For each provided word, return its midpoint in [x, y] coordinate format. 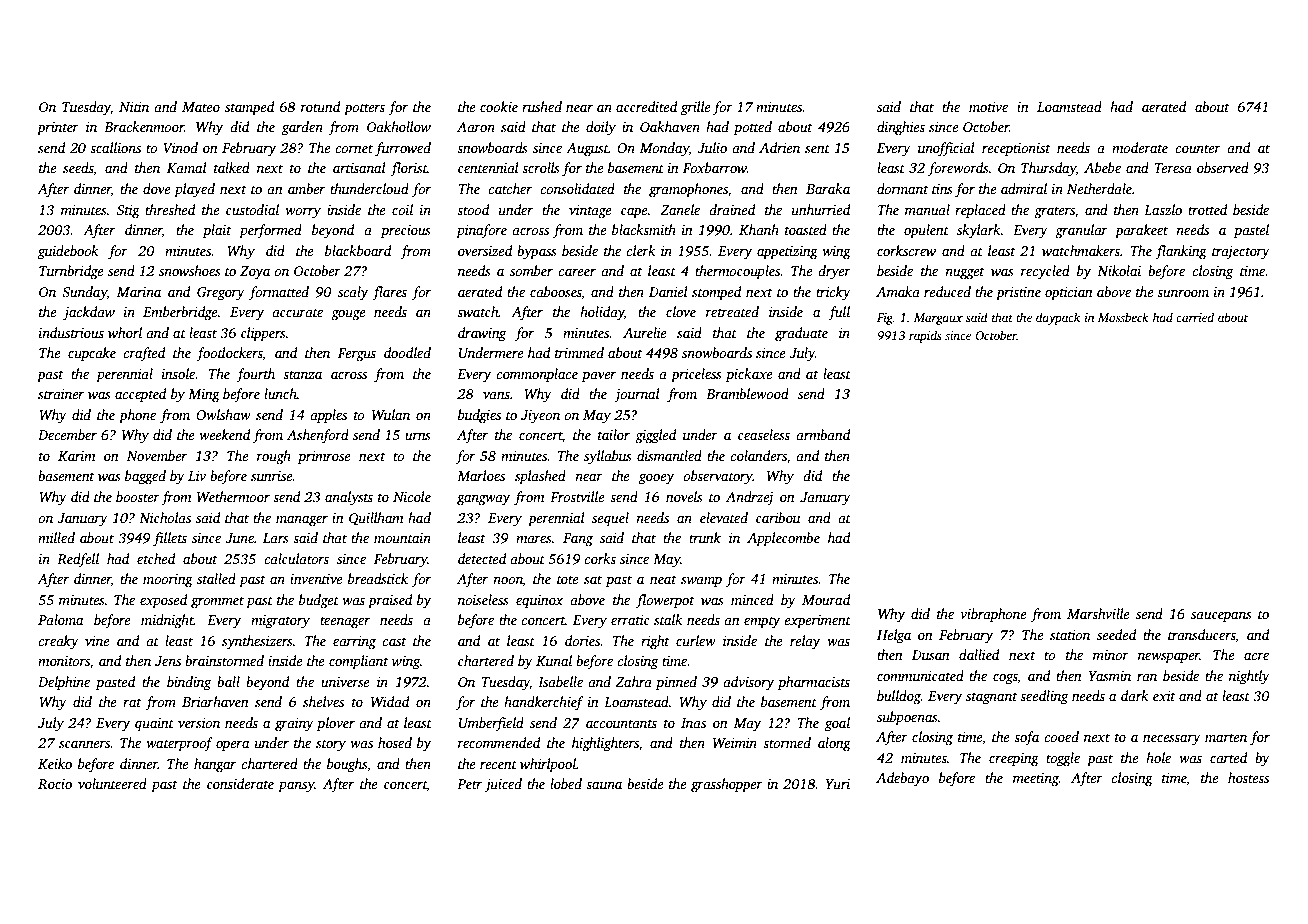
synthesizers [257, 642]
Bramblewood [747, 393]
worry [303, 213]
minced [752, 599]
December [67, 434]
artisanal [359, 167]
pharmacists [814, 683]
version [199, 723]
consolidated [577, 188]
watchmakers [1081, 250]
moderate [1140, 147]
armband [823, 434]
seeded [1116, 634]
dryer [834, 272]
